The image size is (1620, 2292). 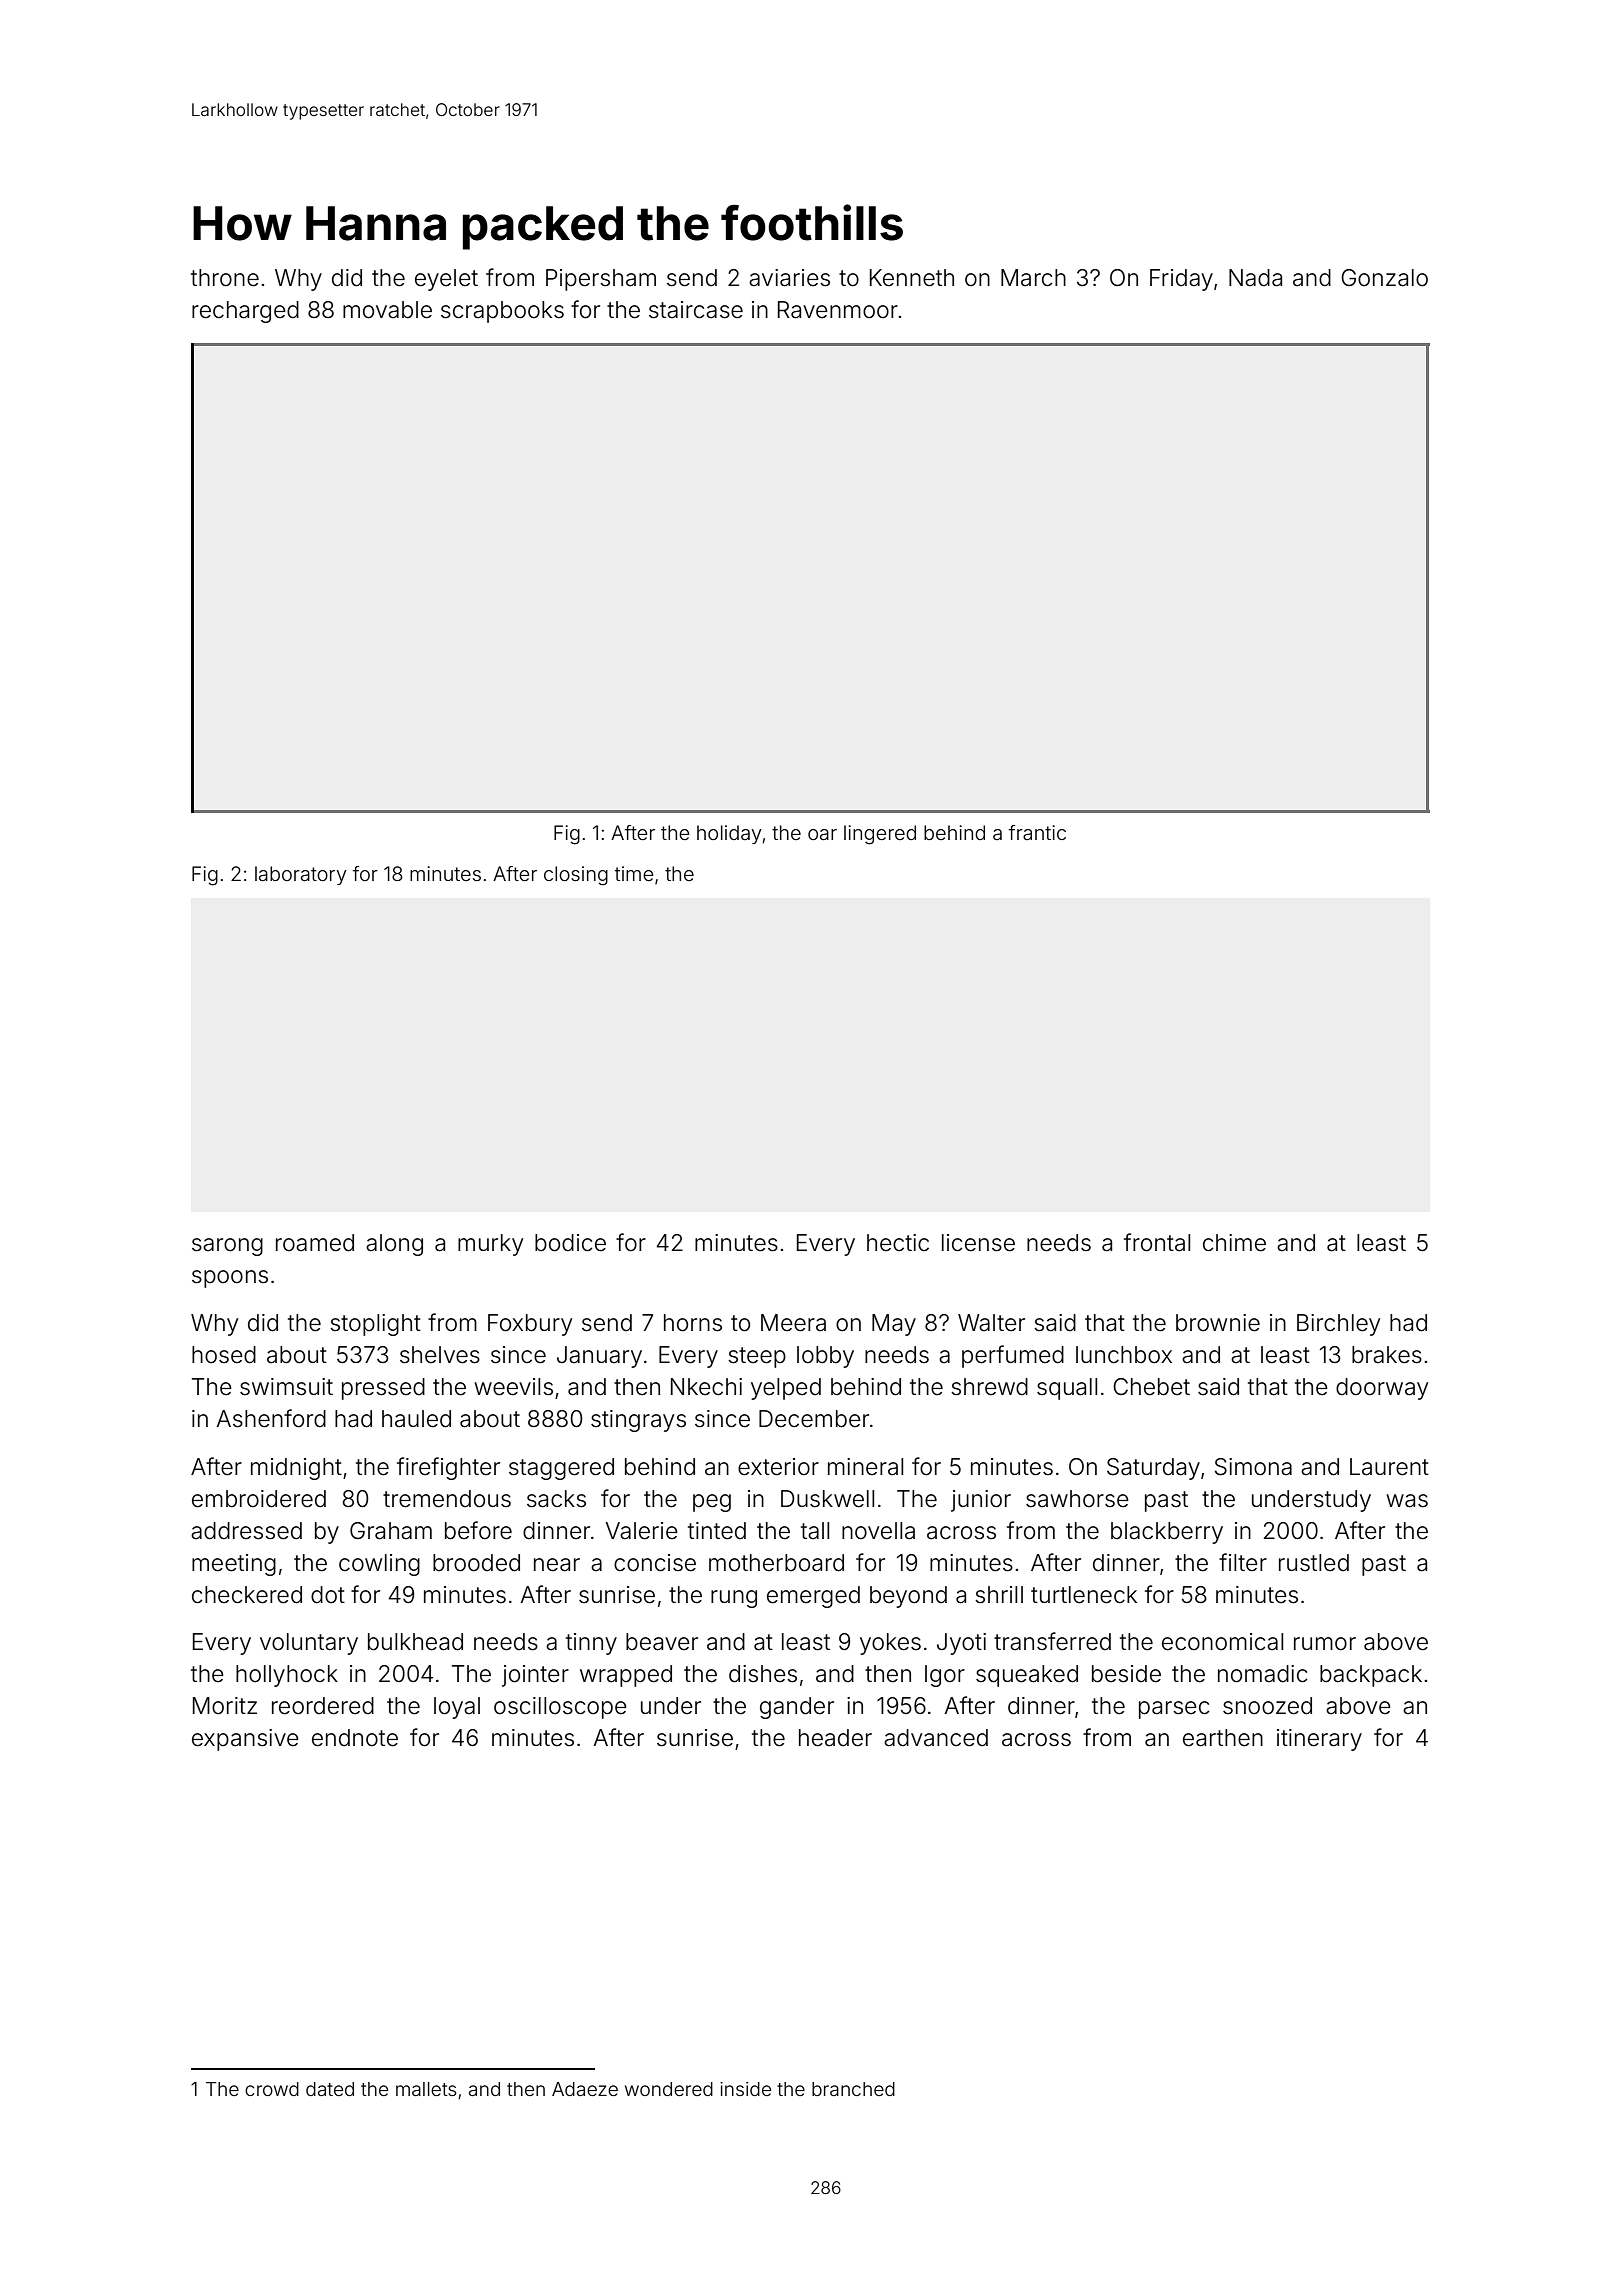 I want to click on March, so click(x=1033, y=278).
